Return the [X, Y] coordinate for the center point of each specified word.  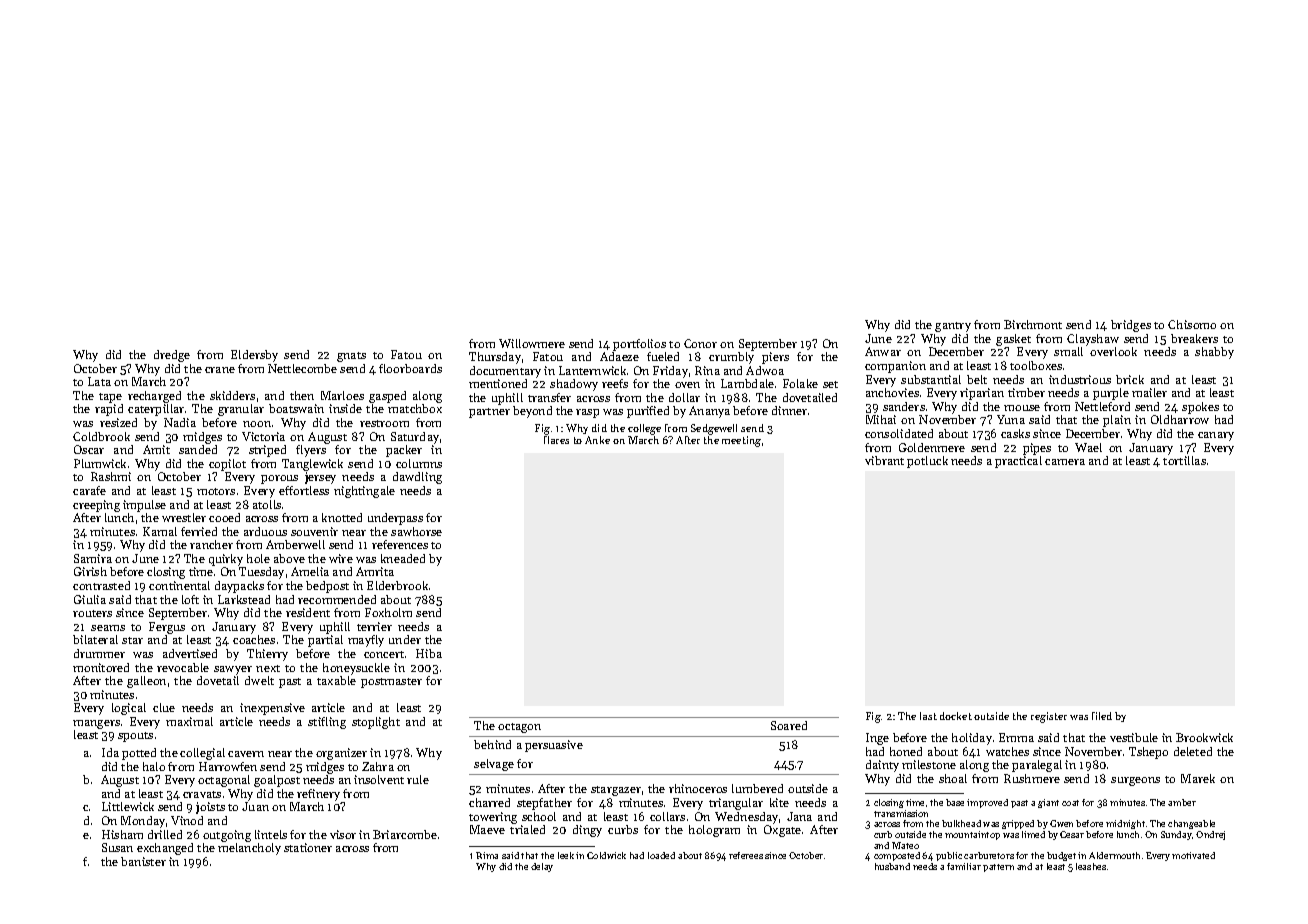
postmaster [391, 683]
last [928, 716]
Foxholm [388, 612]
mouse [1022, 408]
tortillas [1184, 460]
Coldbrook [101, 436]
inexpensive [272, 709]
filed [1102, 716]
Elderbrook [397, 585]
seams [108, 628]
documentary [505, 372]
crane [220, 370]
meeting [741, 441]
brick [1130, 379]
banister [143, 861]
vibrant [884, 460]
